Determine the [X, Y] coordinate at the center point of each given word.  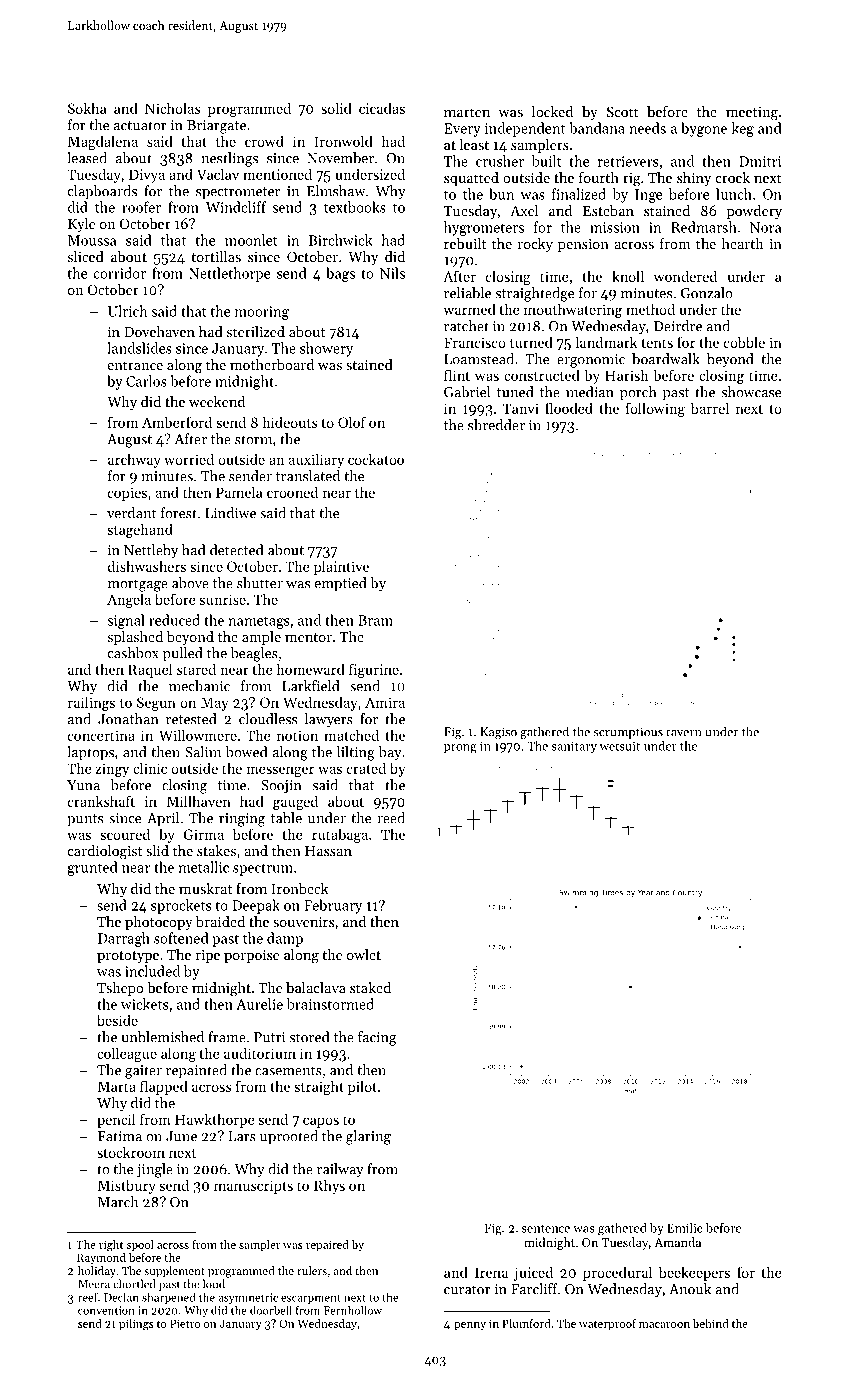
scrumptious [628, 733]
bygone [704, 129]
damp [285, 939]
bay [390, 753]
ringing [242, 820]
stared [196, 669]
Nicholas [172, 108]
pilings [136, 1325]
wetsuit [619, 746]
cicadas [382, 108]
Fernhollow [353, 1310]
